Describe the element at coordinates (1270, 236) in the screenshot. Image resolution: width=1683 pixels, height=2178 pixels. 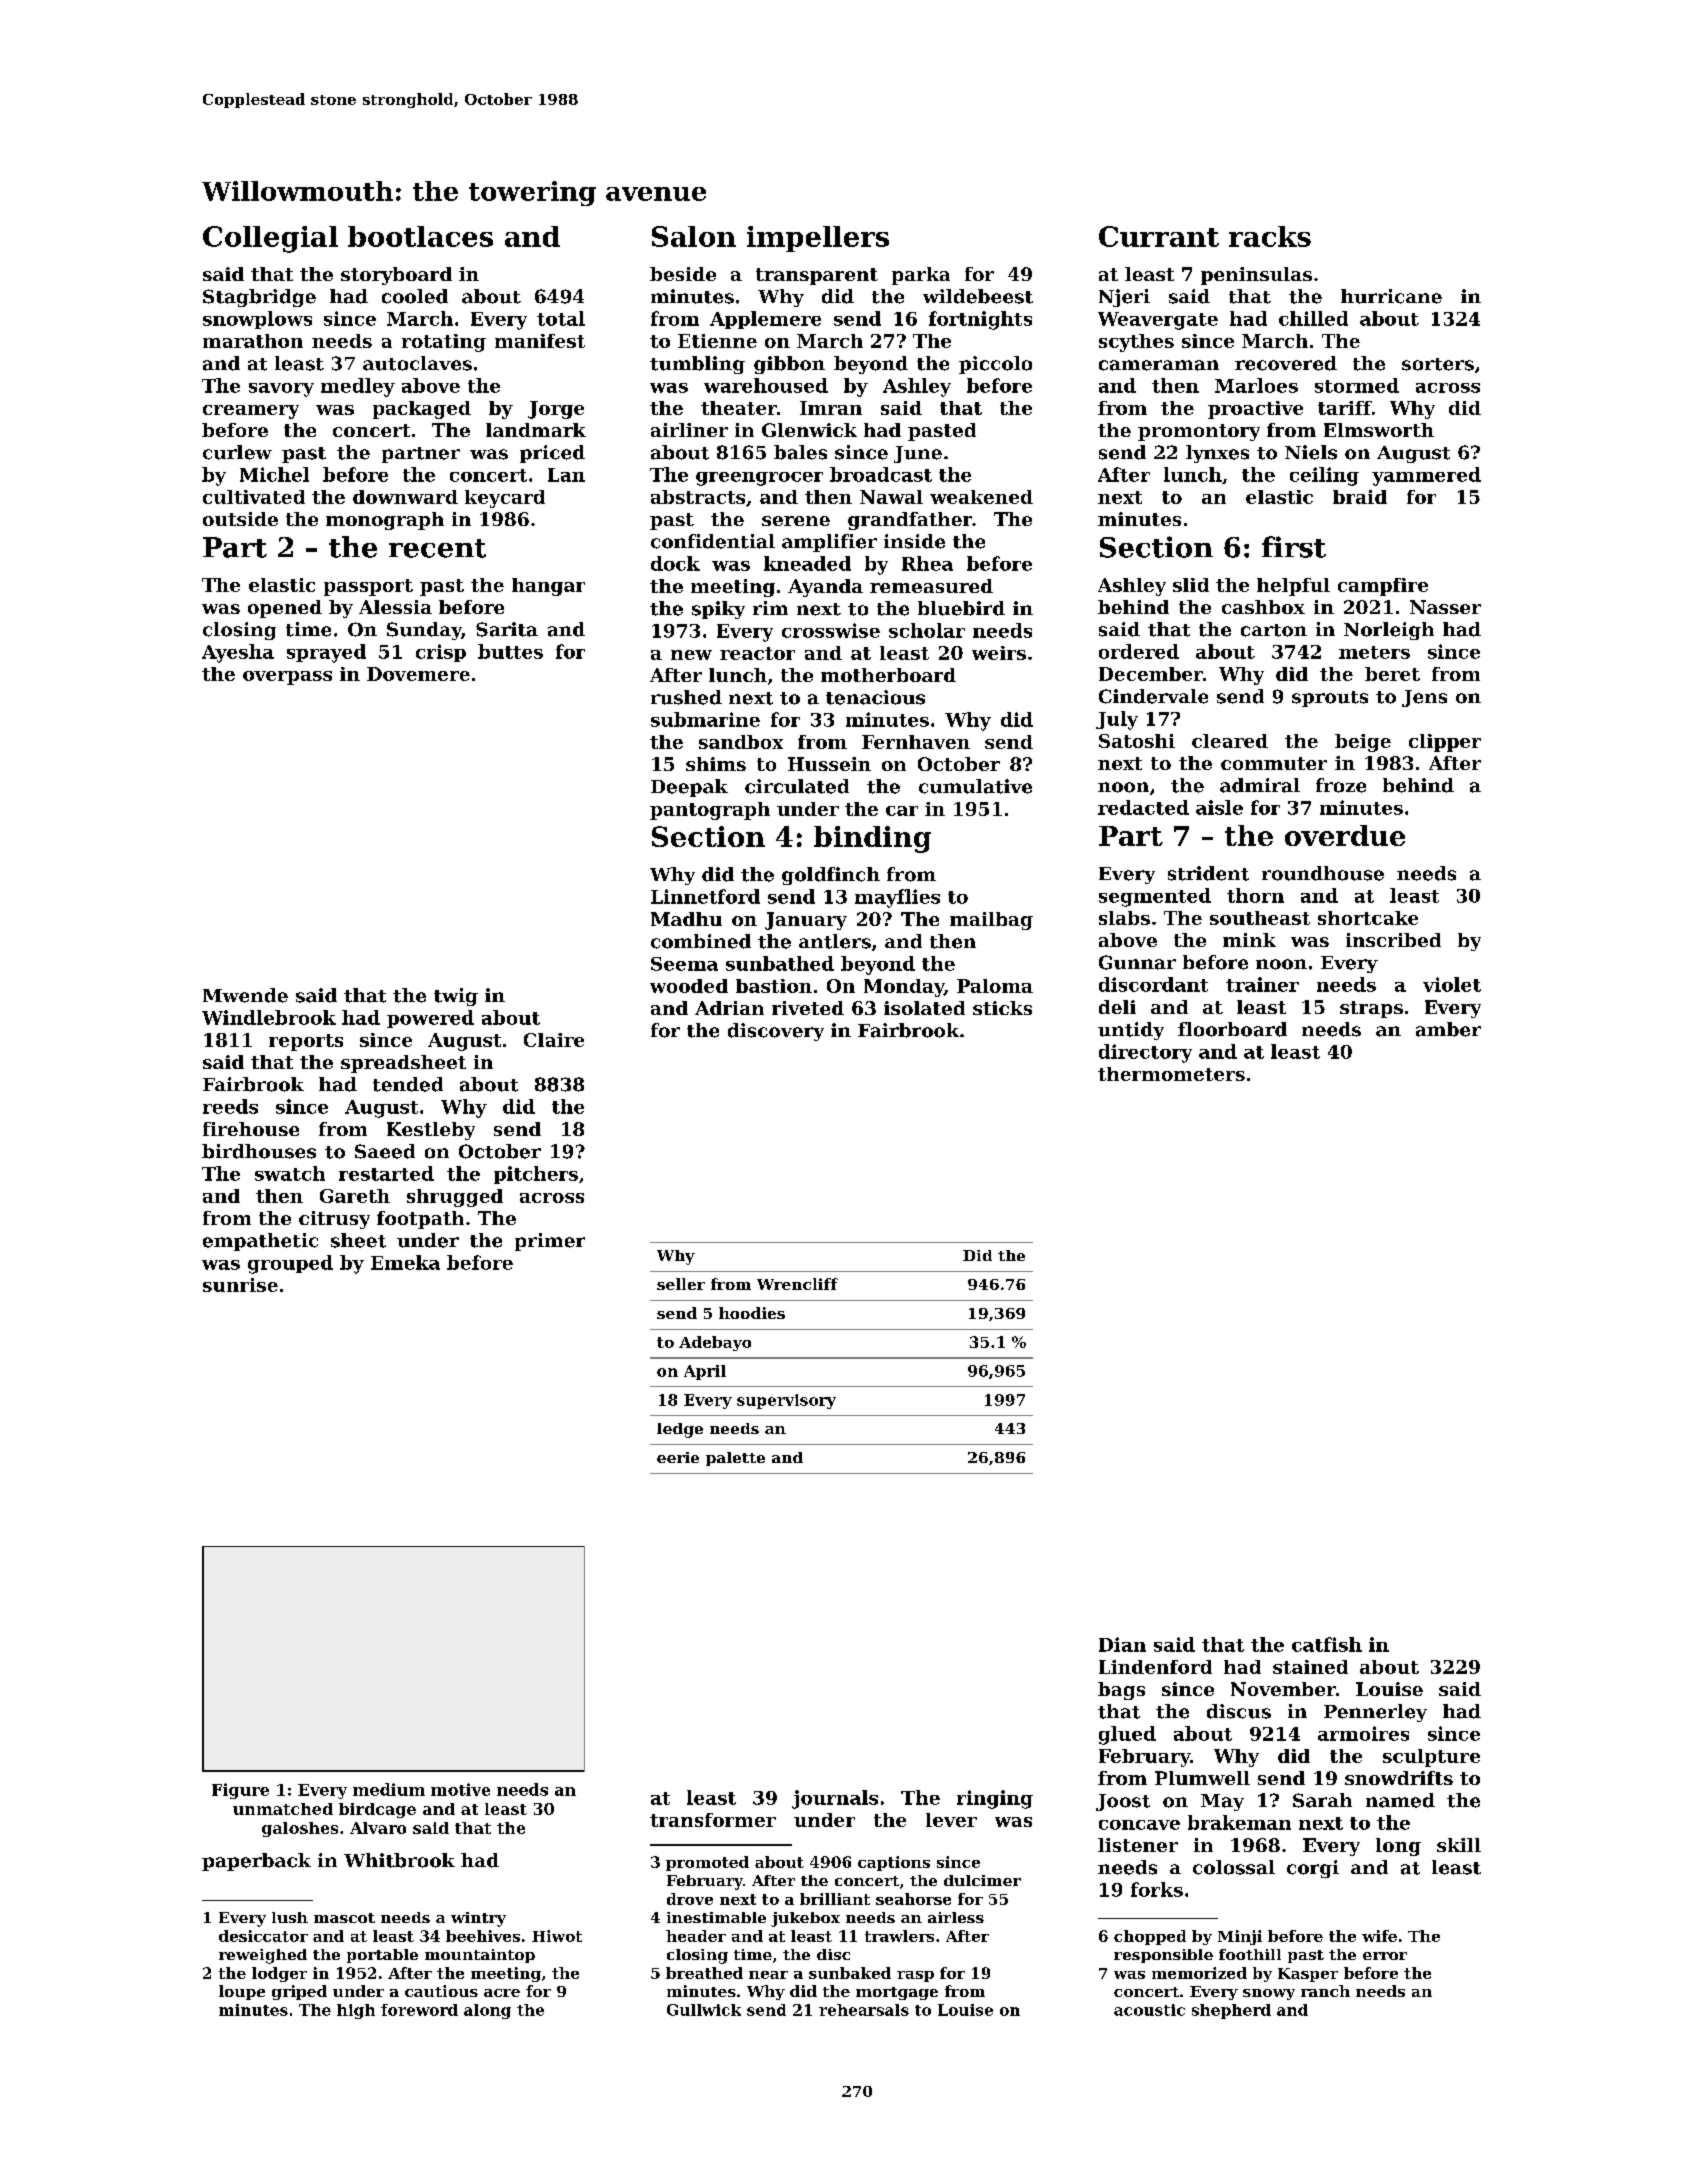
I see `racks` at that location.
